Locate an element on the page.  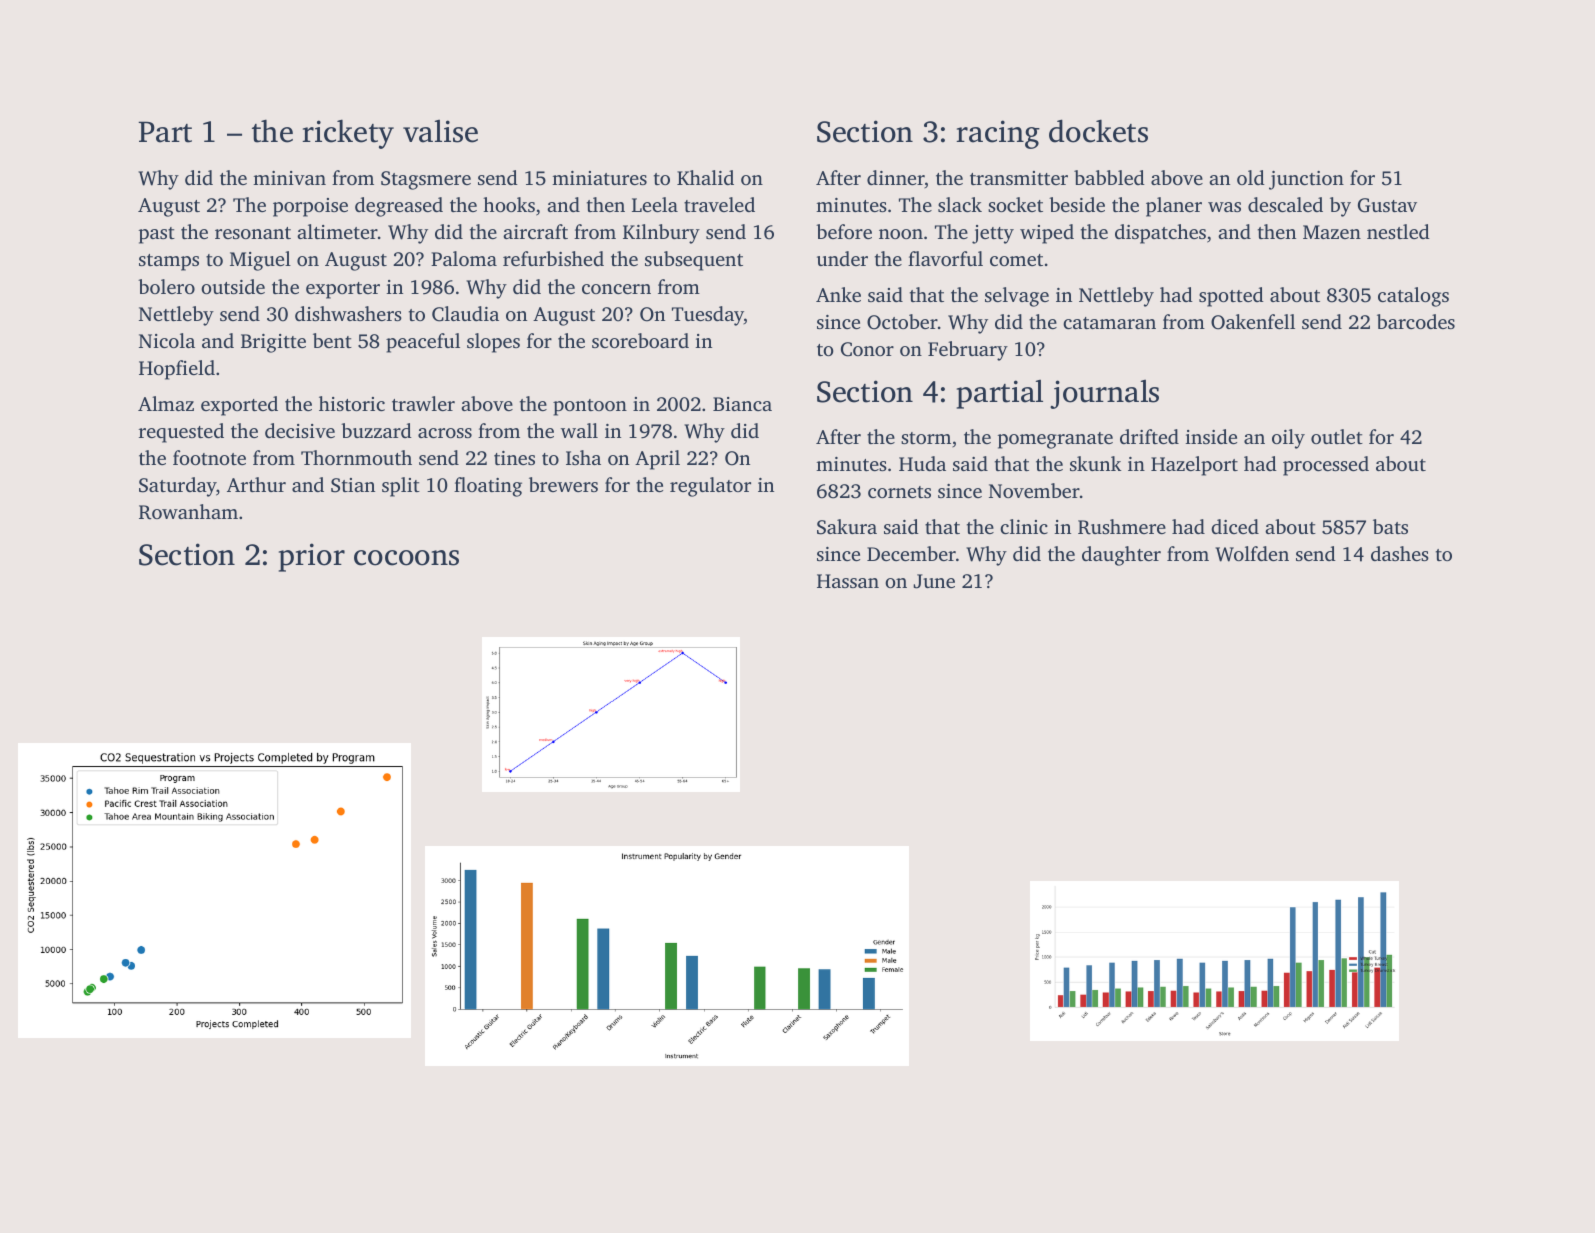
barcodes is located at coordinates (1416, 321).
